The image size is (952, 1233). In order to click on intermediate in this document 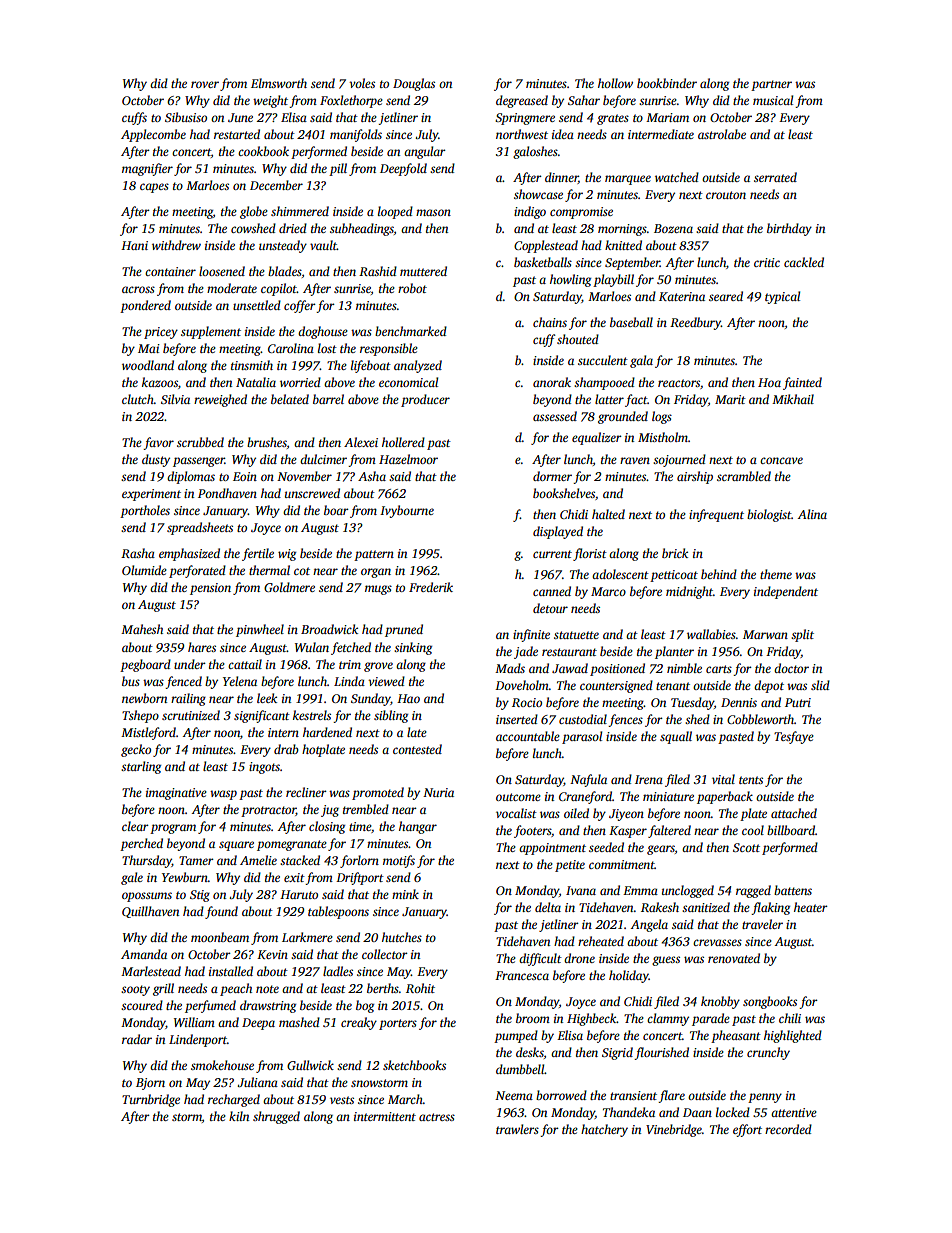, I will do `click(661, 134)`.
